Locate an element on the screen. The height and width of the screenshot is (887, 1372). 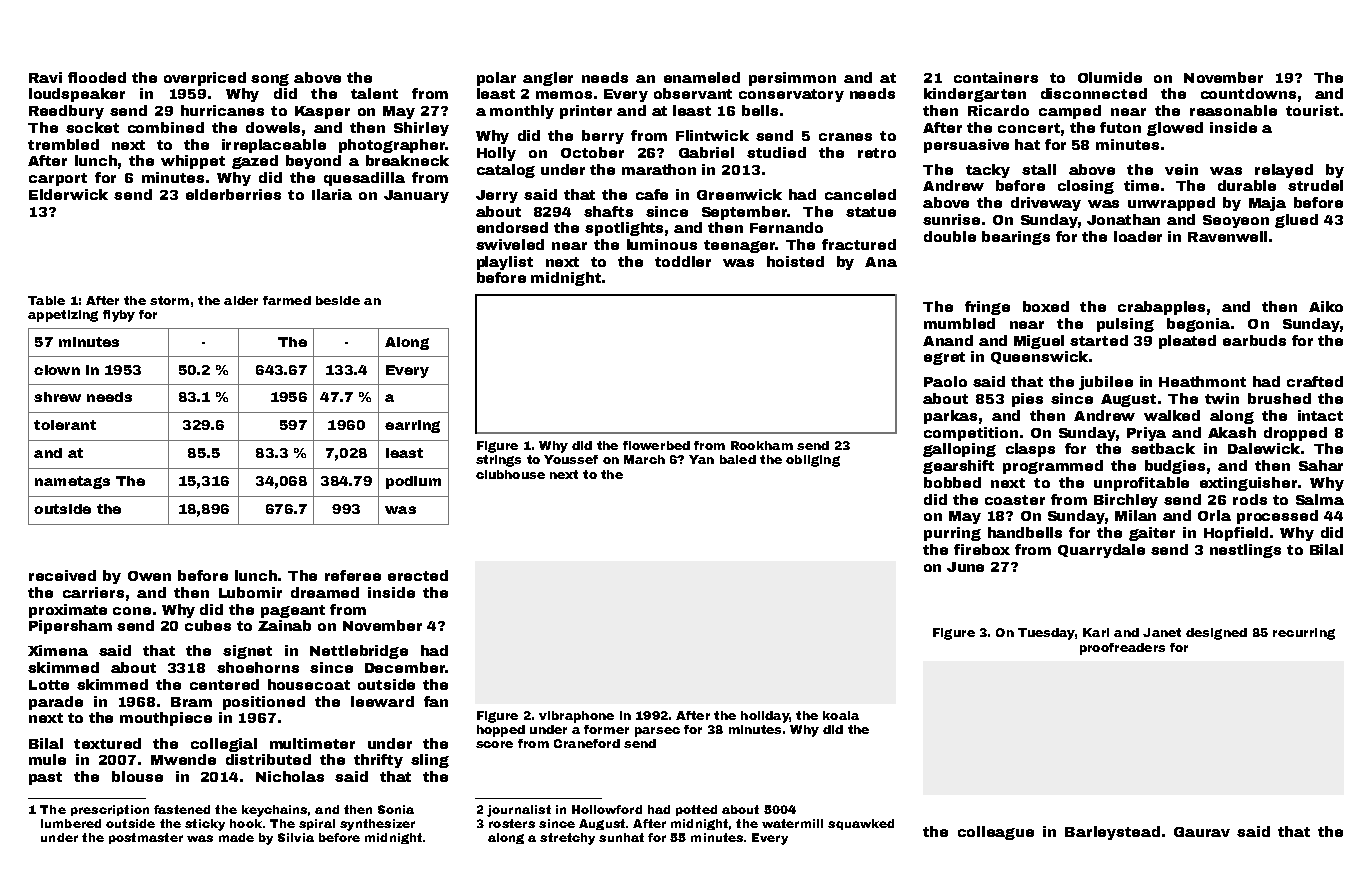
flowerbed is located at coordinates (656, 445).
